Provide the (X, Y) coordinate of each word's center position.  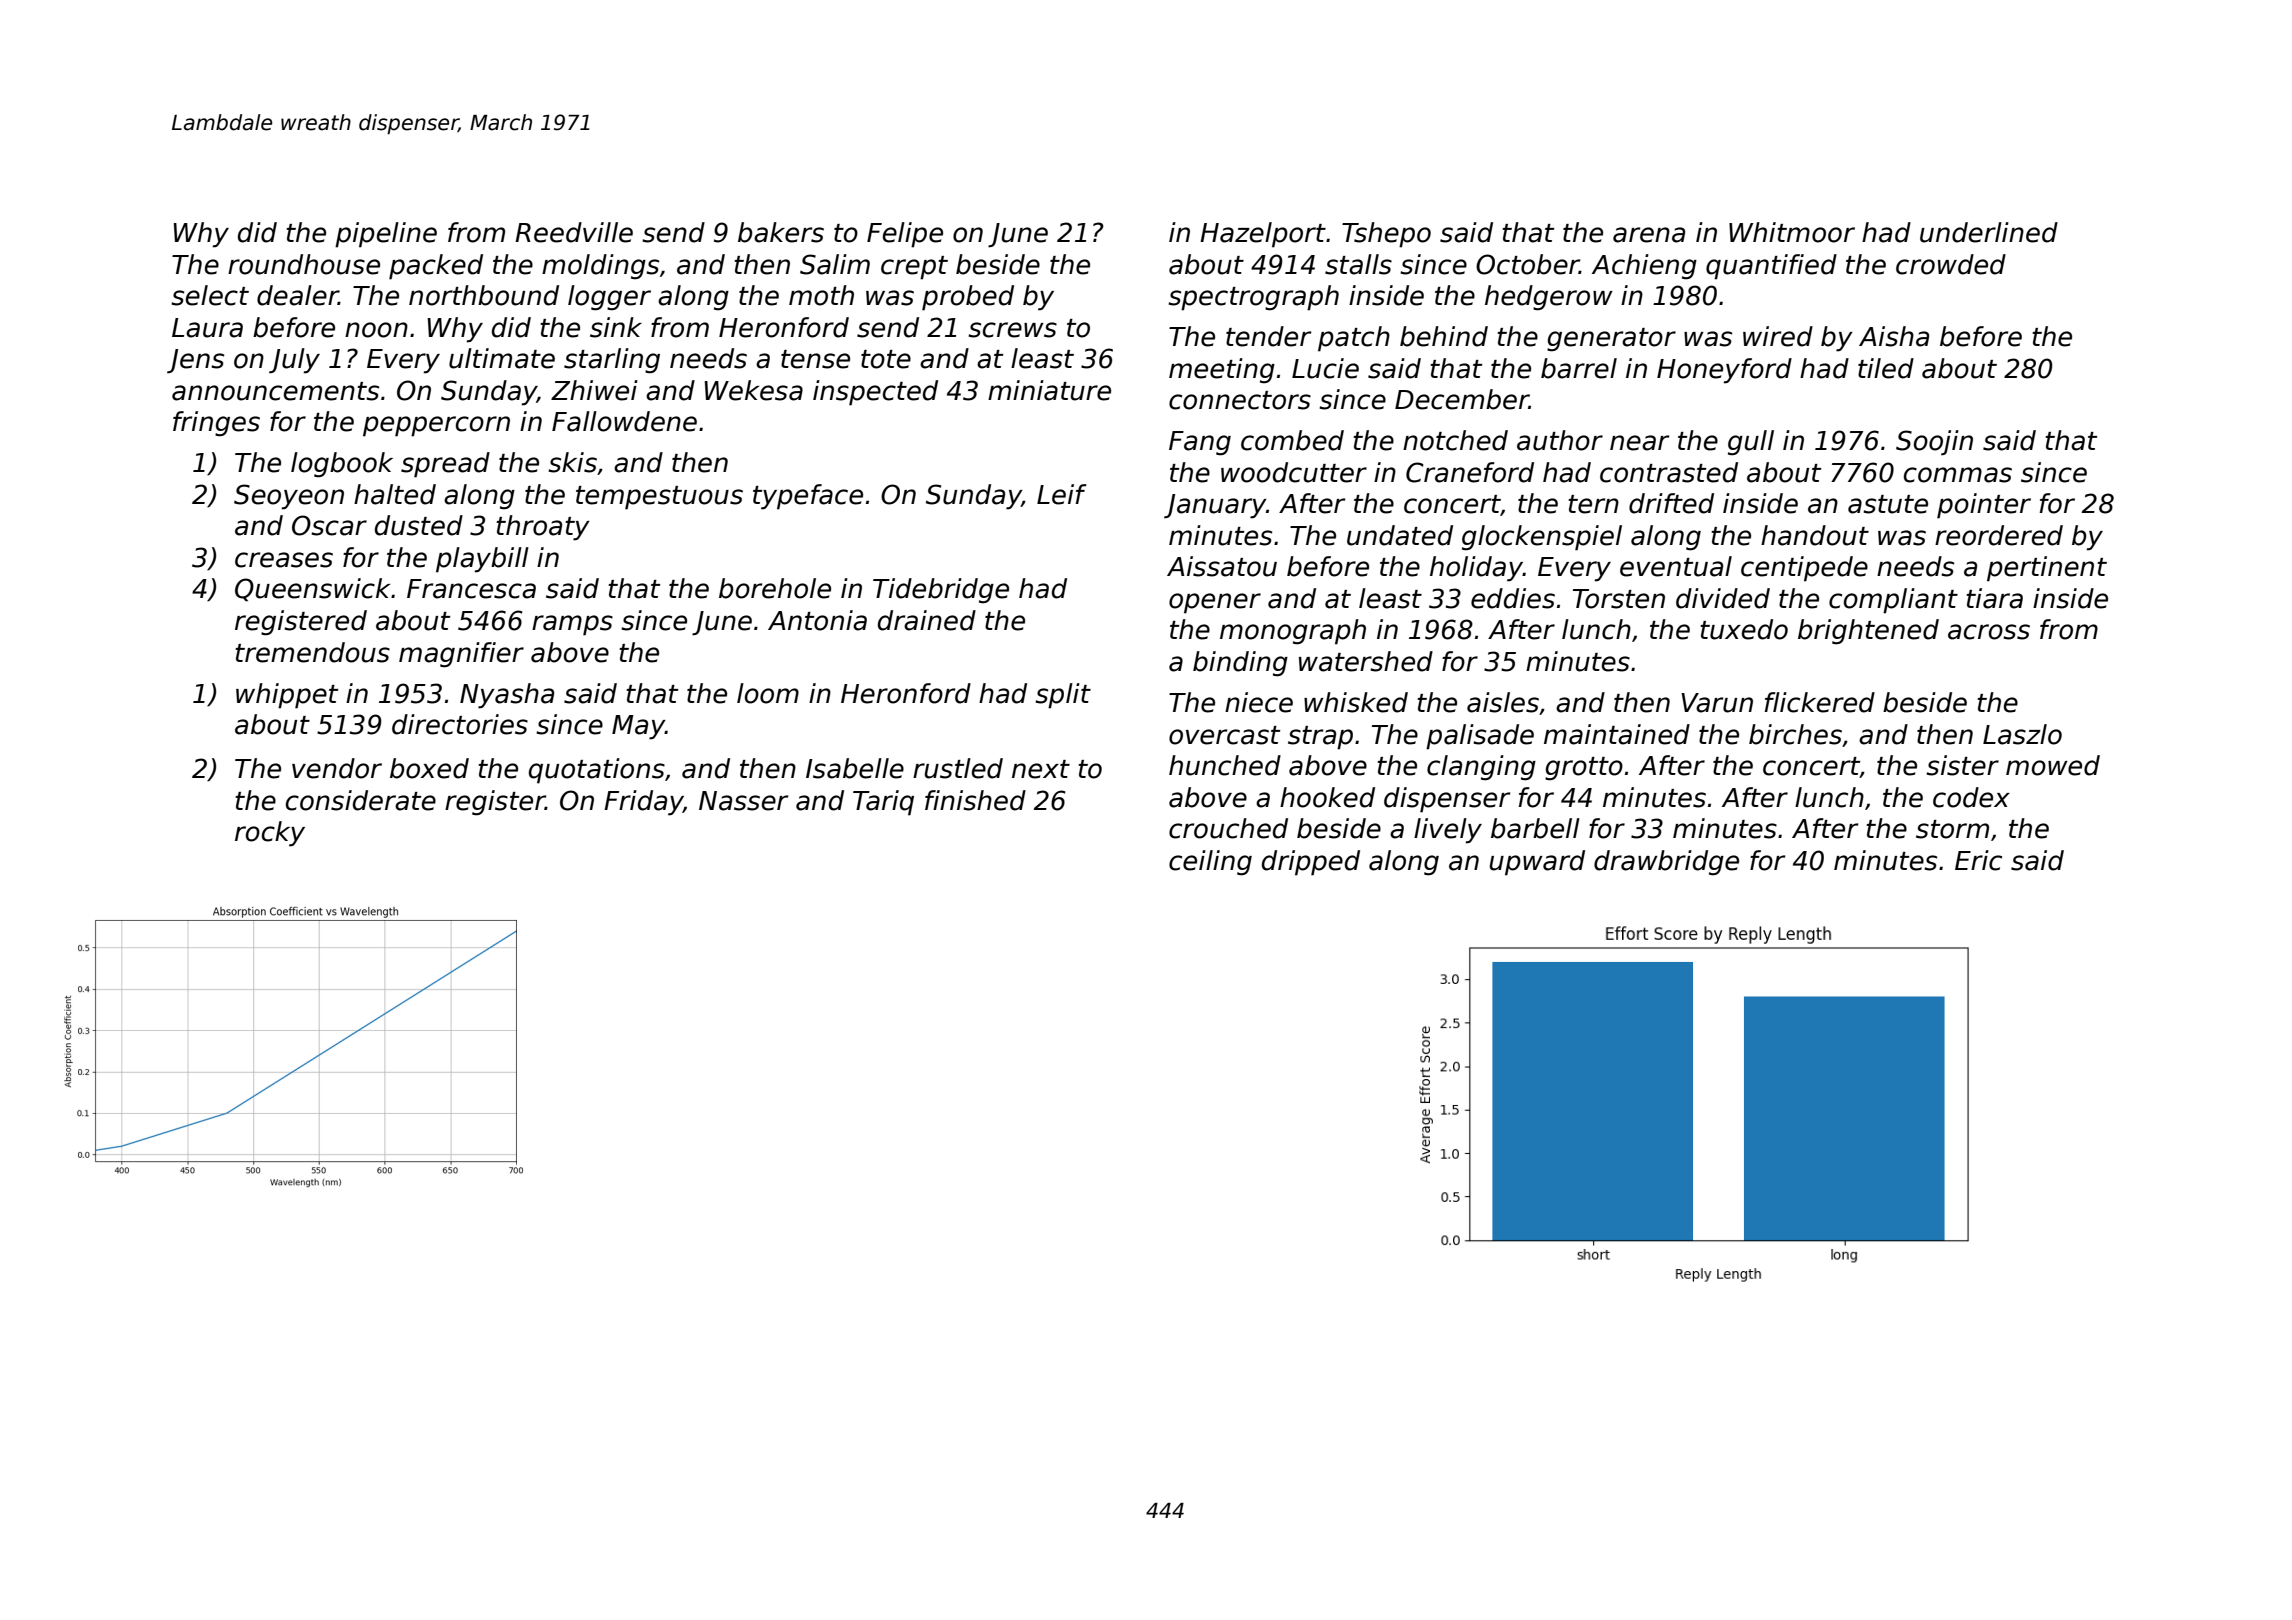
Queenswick (312, 590)
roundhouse (304, 264)
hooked (1327, 797)
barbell (1535, 828)
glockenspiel (1542, 538)
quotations (597, 771)
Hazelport (1263, 235)
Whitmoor (1792, 232)
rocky (270, 834)
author (1560, 440)
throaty (543, 528)
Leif (1062, 494)
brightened (1868, 632)
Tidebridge (941, 591)
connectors (1240, 400)
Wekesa (754, 390)
